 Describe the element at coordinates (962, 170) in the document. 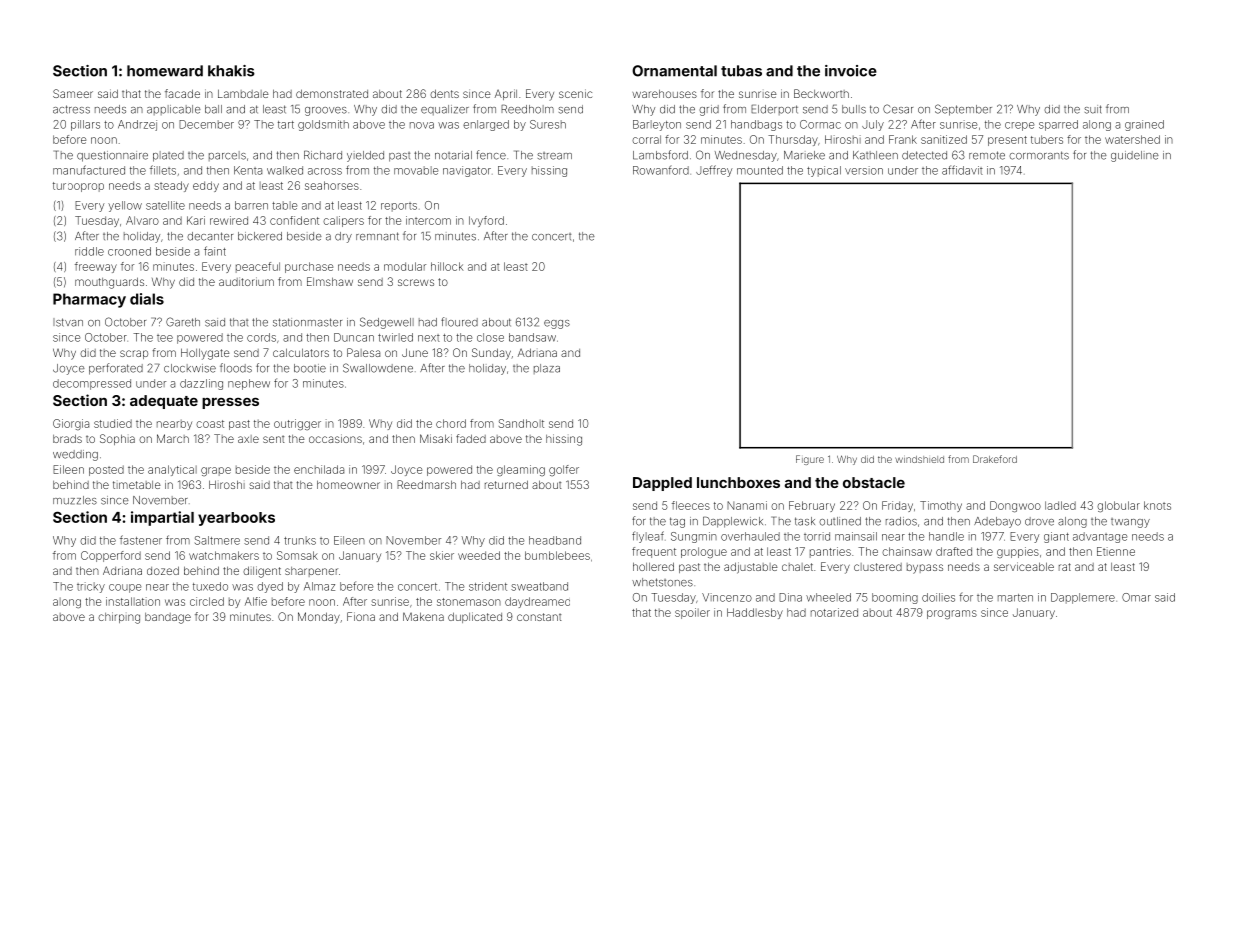

I see `affidavit` at that location.
